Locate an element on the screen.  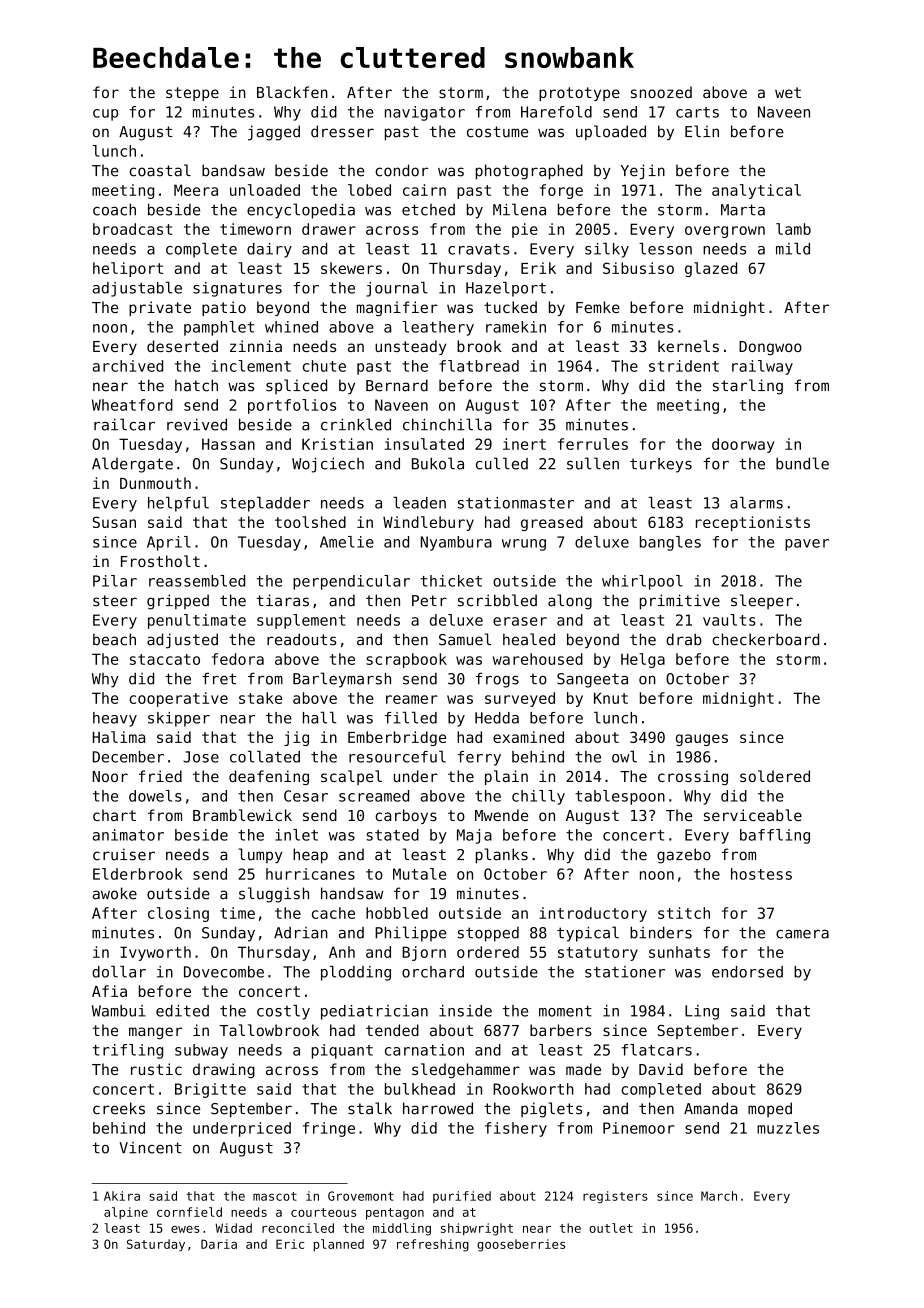
navigator is located at coordinates (425, 113).
